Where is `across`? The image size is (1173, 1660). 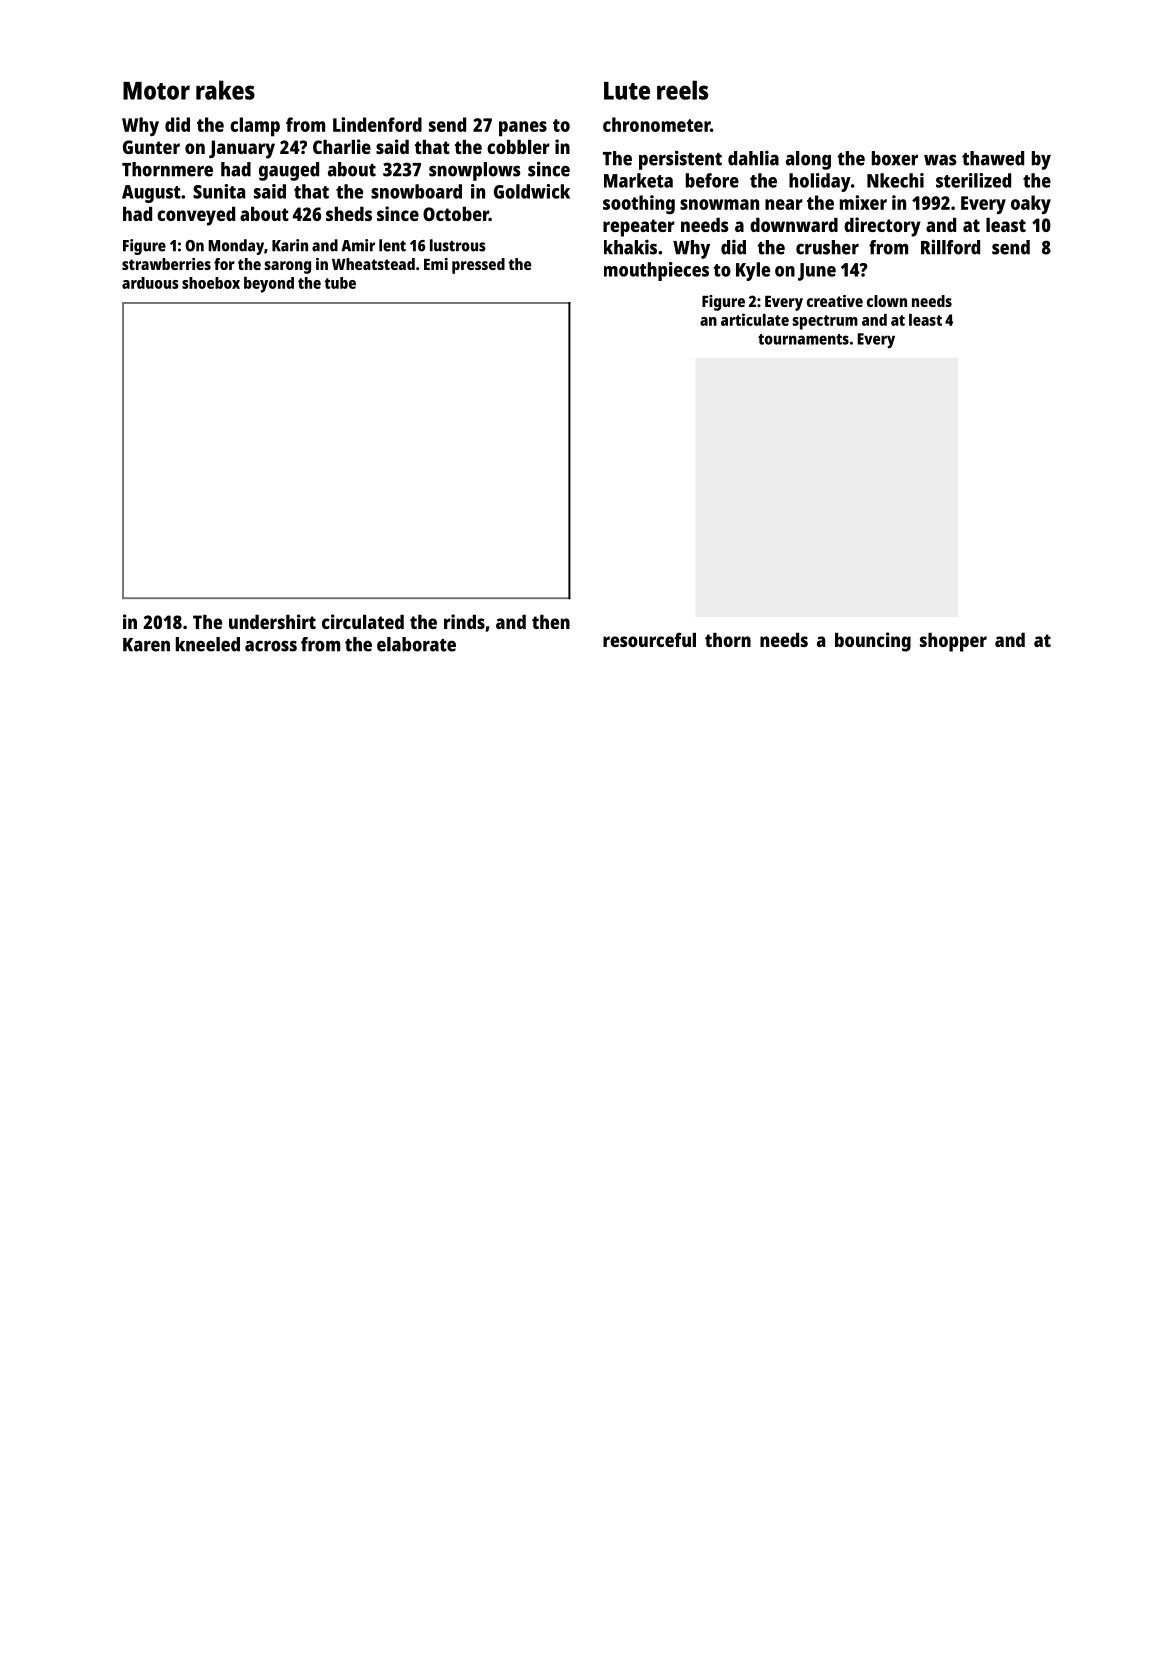
across is located at coordinates (271, 646).
